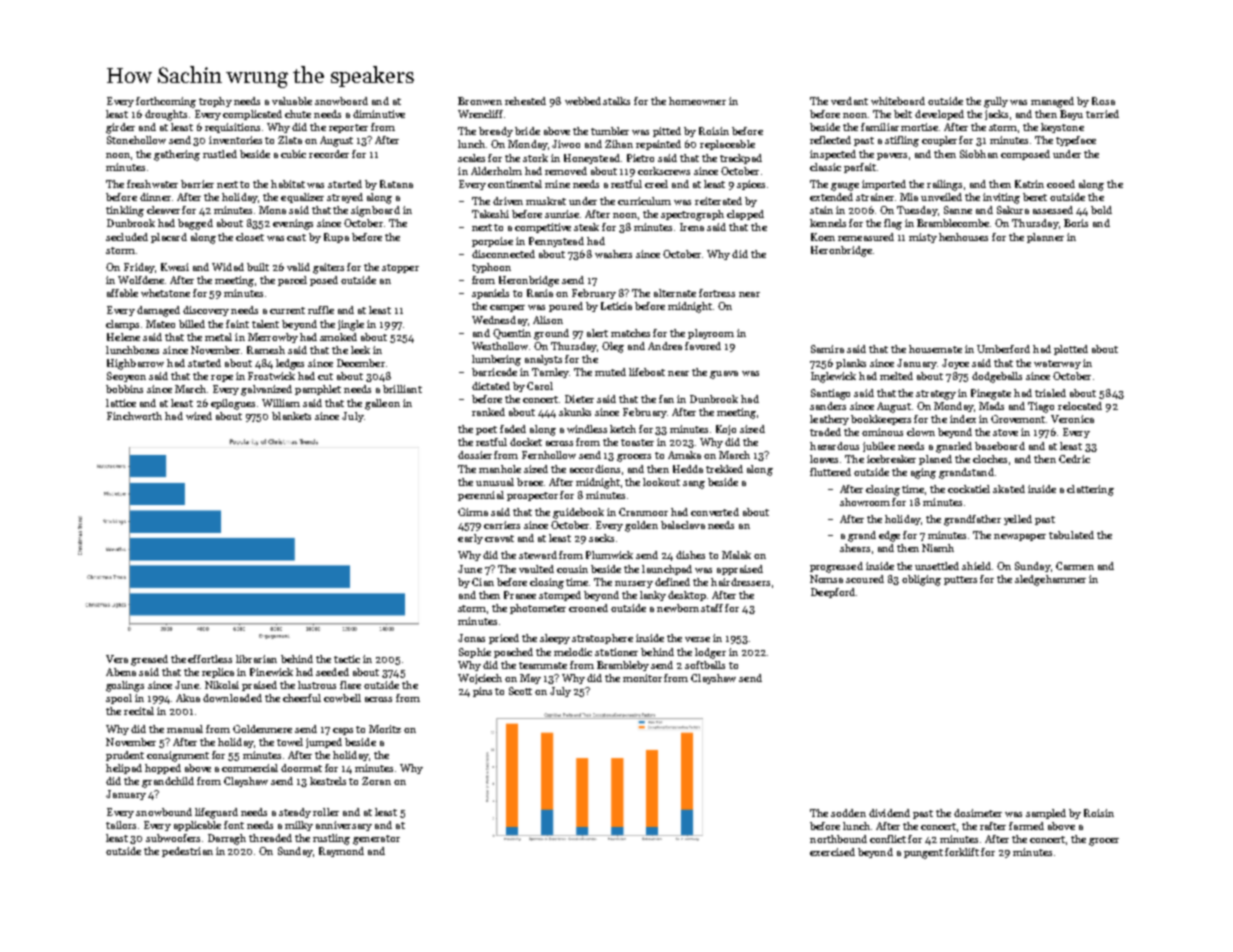 This screenshot has width=1233, height=952. Describe the element at coordinates (1075, 566) in the screenshot. I see `Carmen` at that location.
